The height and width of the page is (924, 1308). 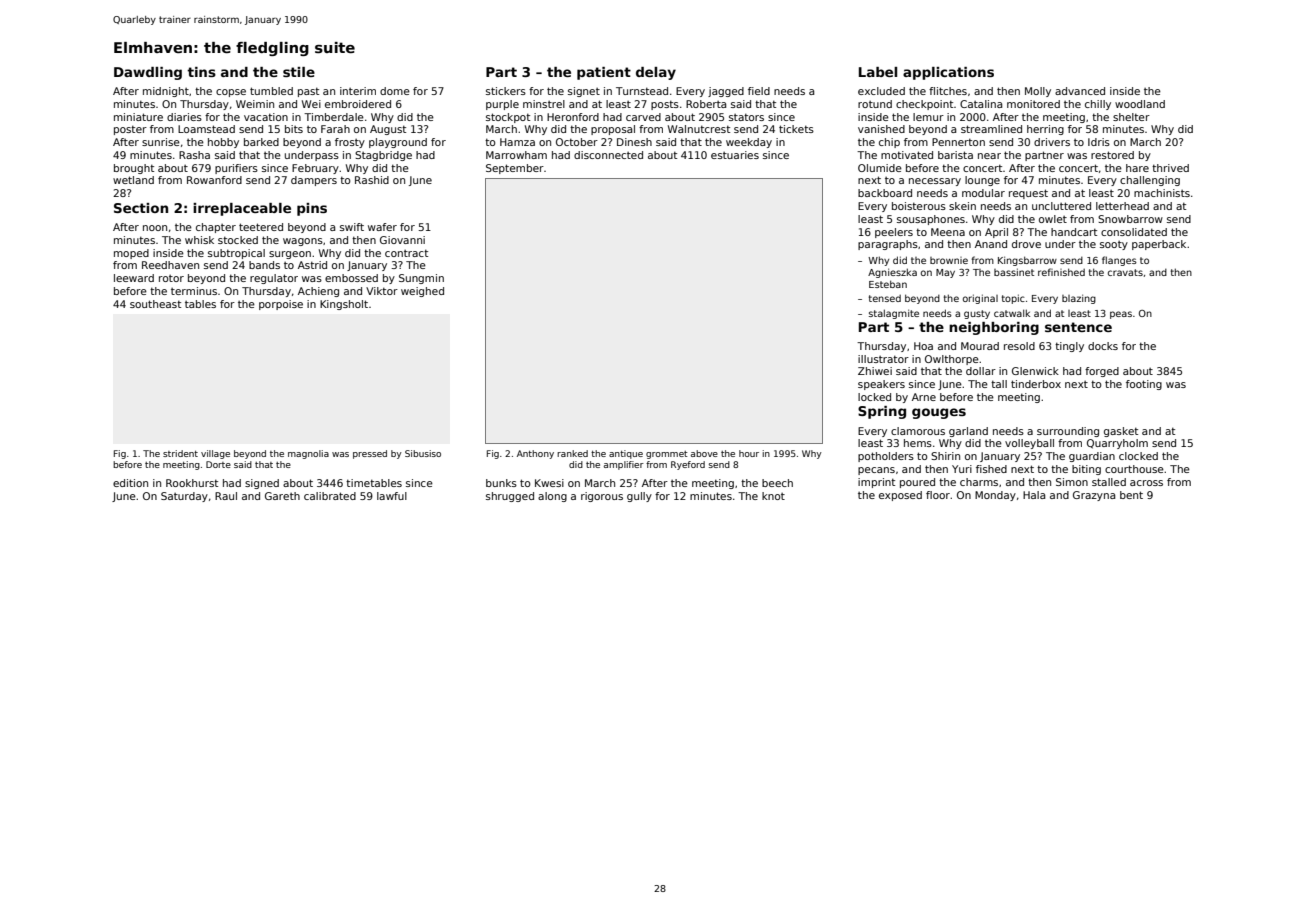 I want to click on October, so click(x=577, y=142).
